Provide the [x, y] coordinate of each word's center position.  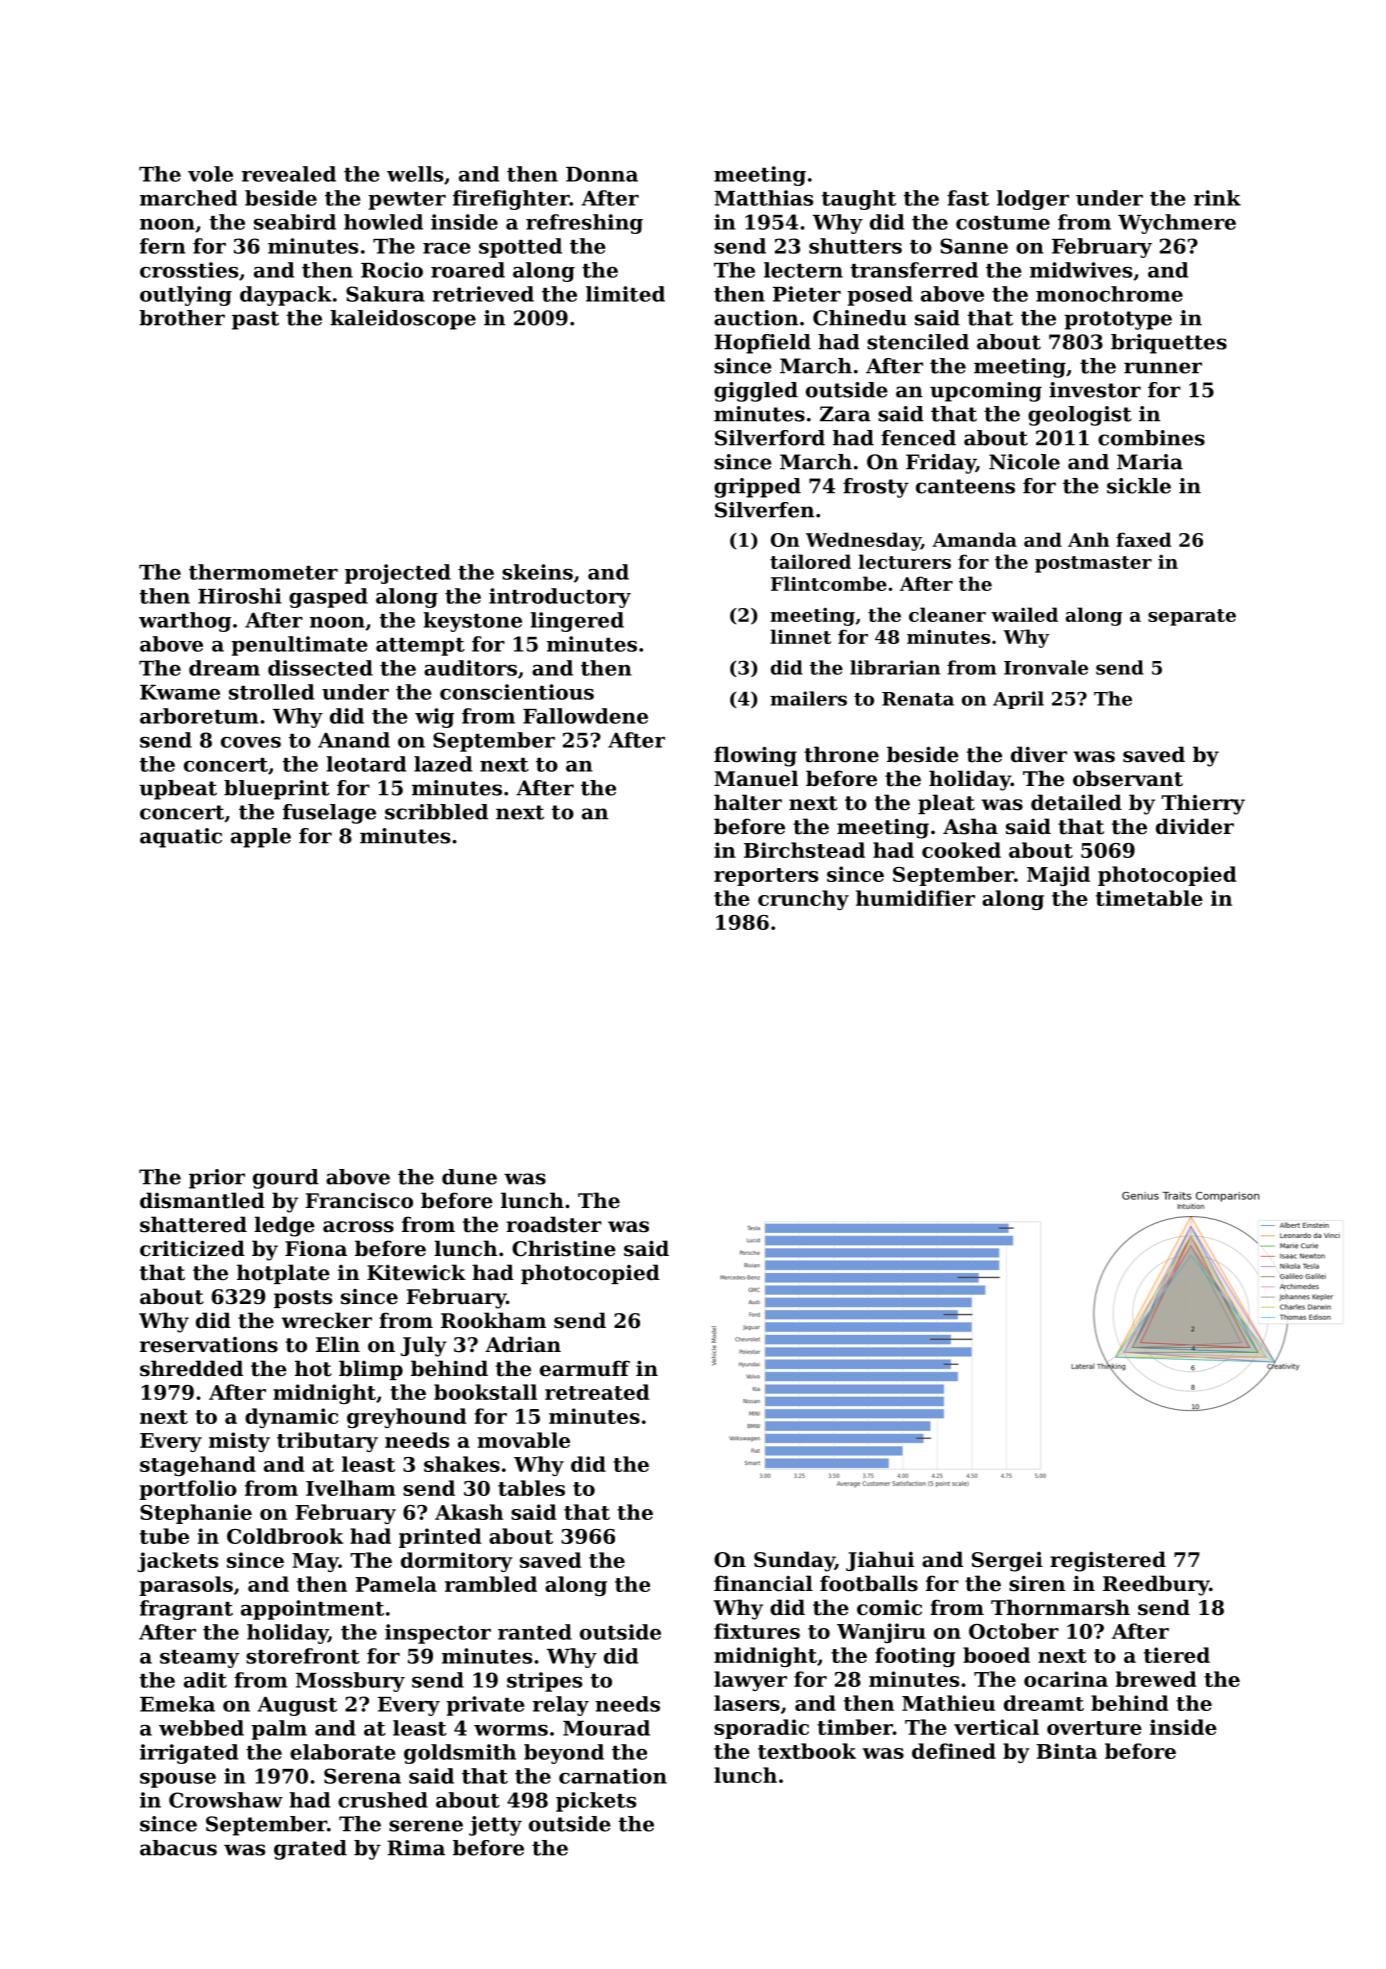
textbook [807, 1751]
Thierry [1203, 804]
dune [469, 1177]
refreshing [584, 224]
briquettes [1169, 344]
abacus [178, 1848]
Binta [1066, 1751]
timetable [1149, 898]
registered [1108, 1561]
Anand [354, 740]
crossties [189, 270]
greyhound [407, 1418]
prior [217, 1179]
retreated [597, 1392]
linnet [800, 636]
